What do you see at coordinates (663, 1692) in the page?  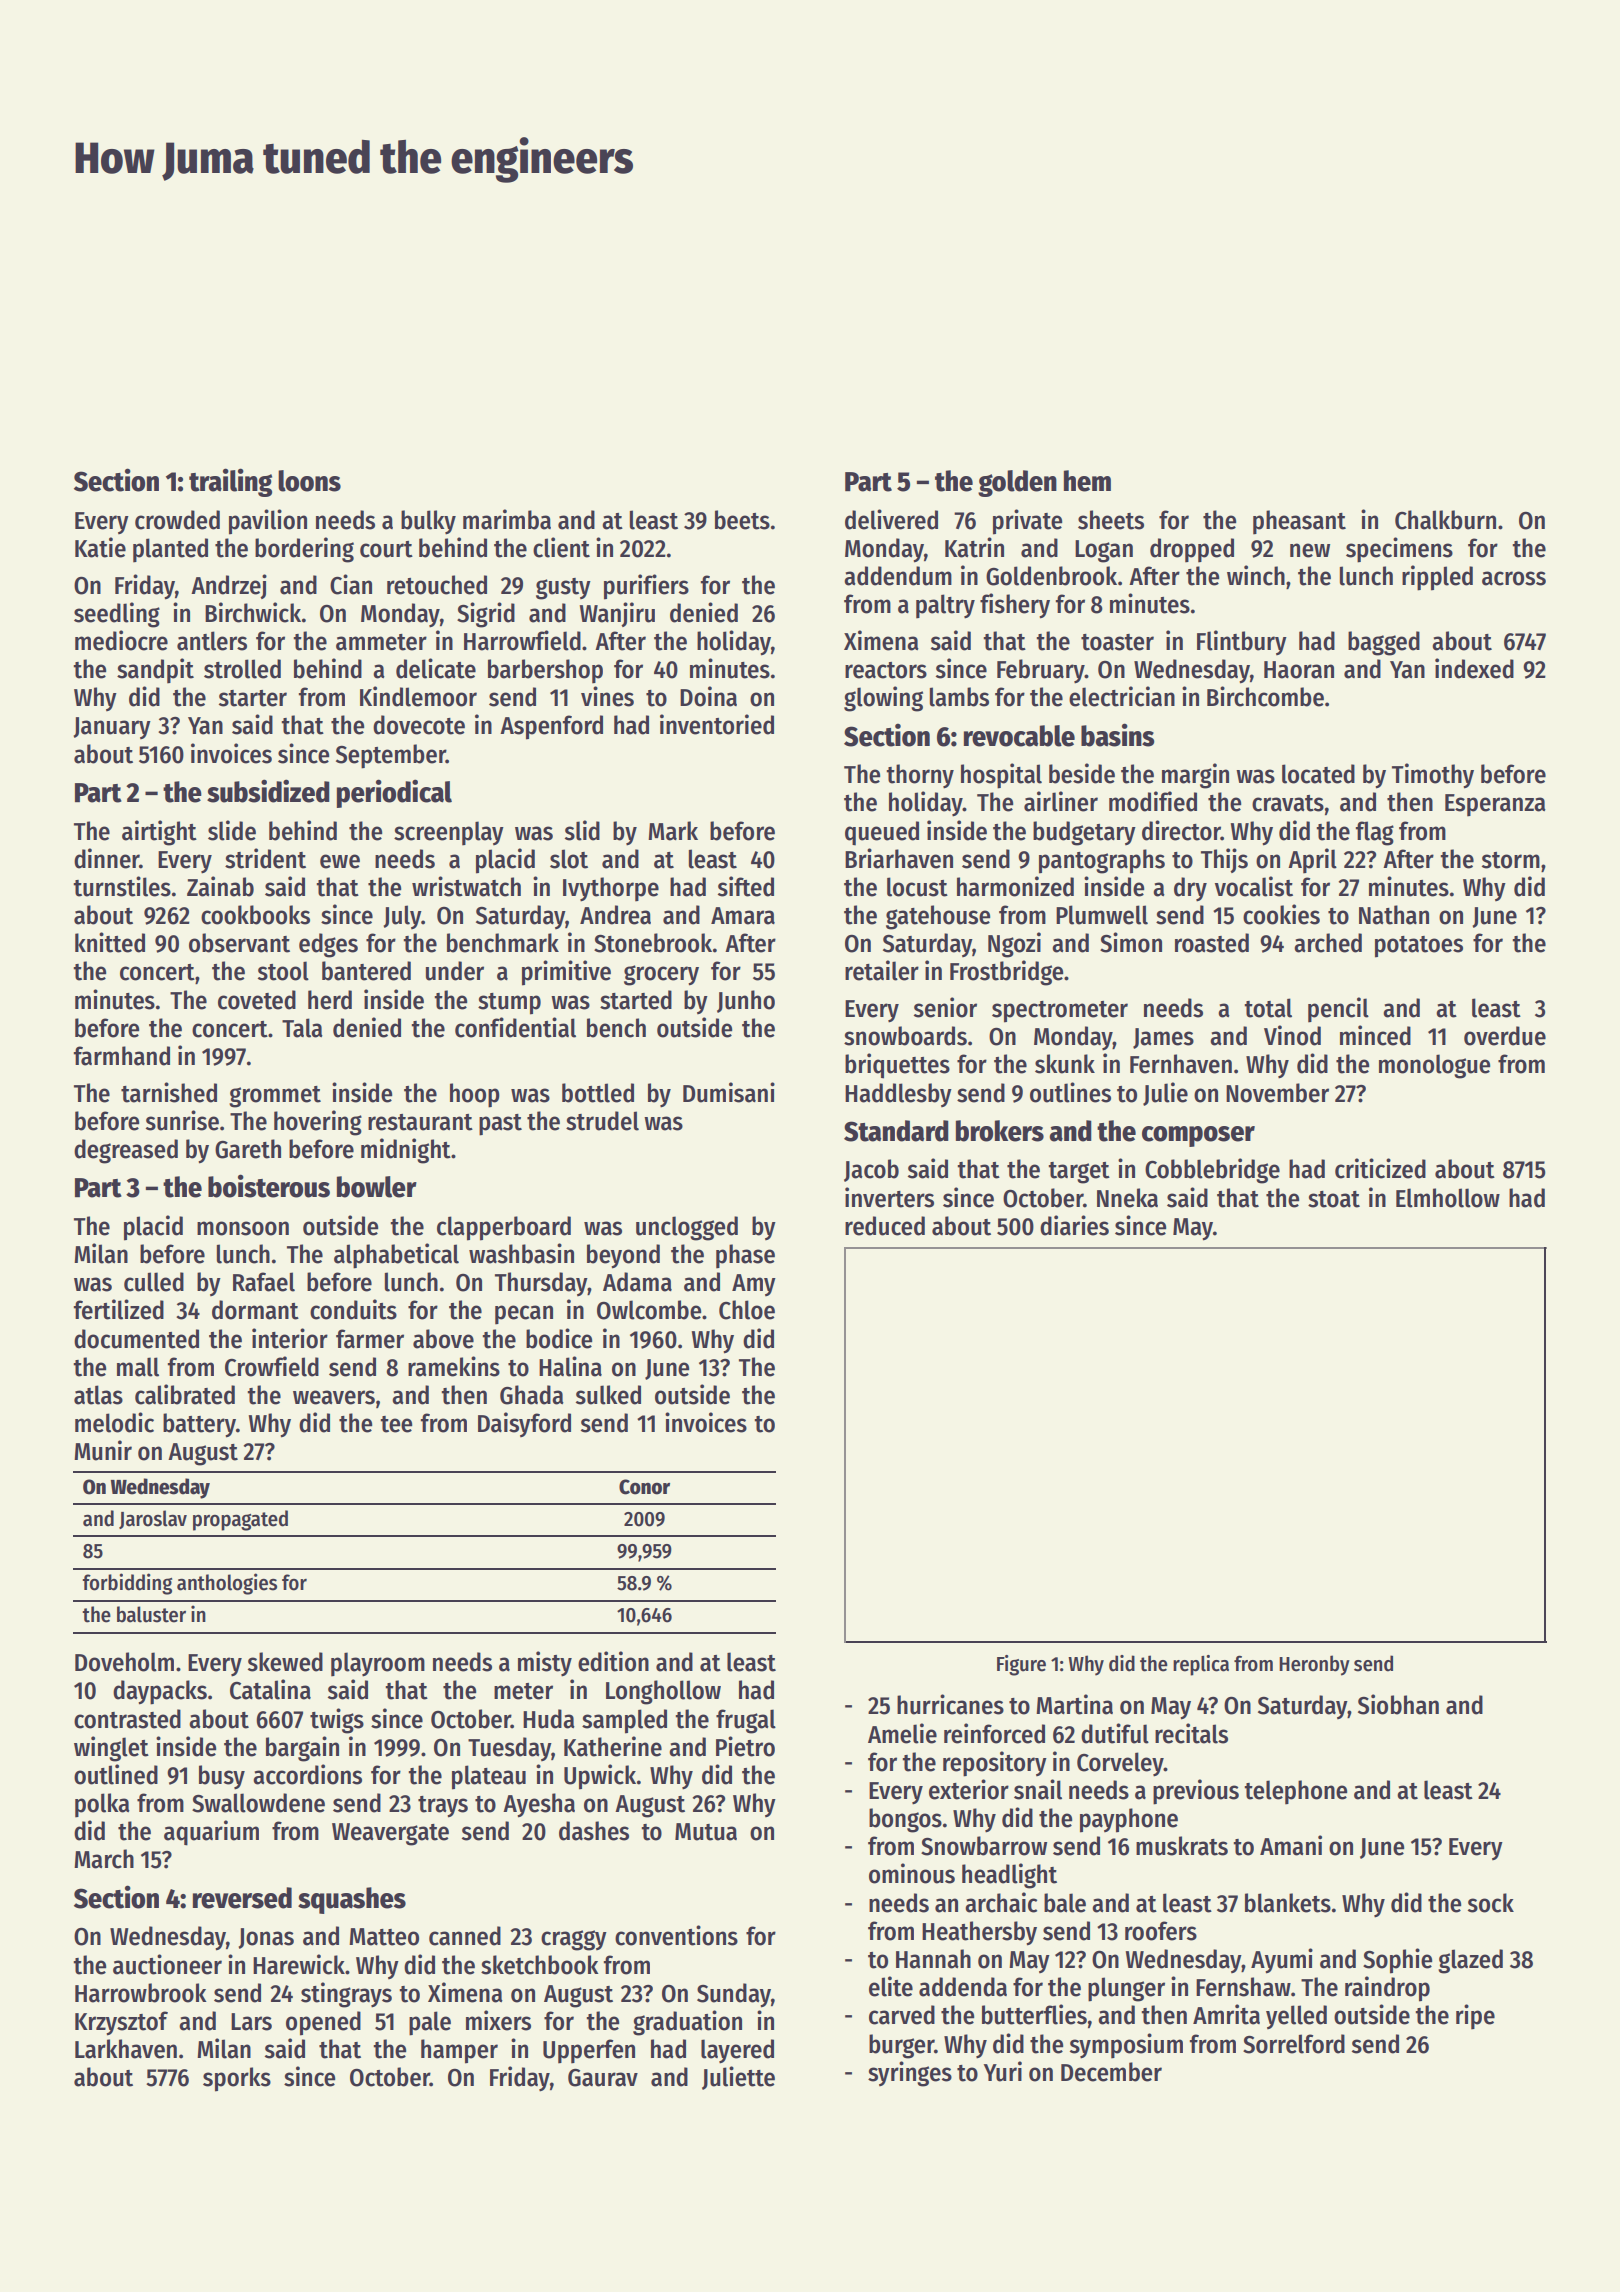 I see `Longhollow` at bounding box center [663, 1692].
